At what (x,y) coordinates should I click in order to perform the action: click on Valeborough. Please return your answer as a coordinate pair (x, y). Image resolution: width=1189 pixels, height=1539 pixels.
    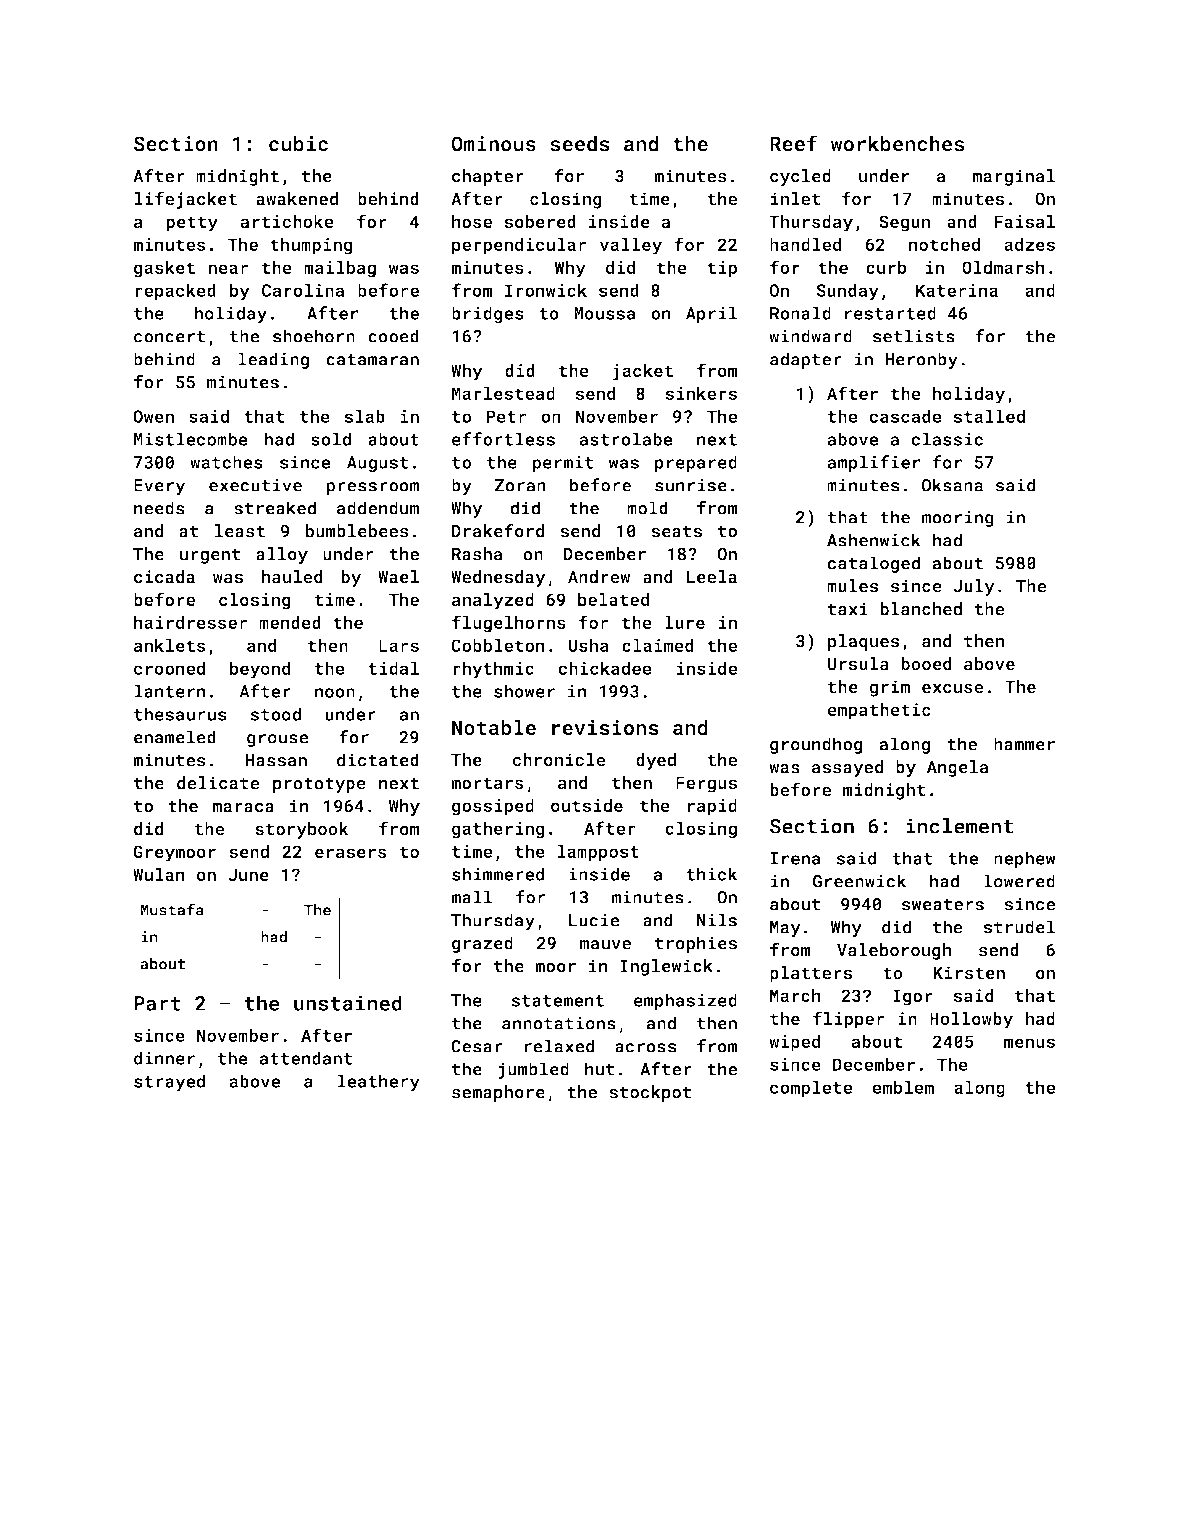
    Looking at the image, I should click on (894, 951).
